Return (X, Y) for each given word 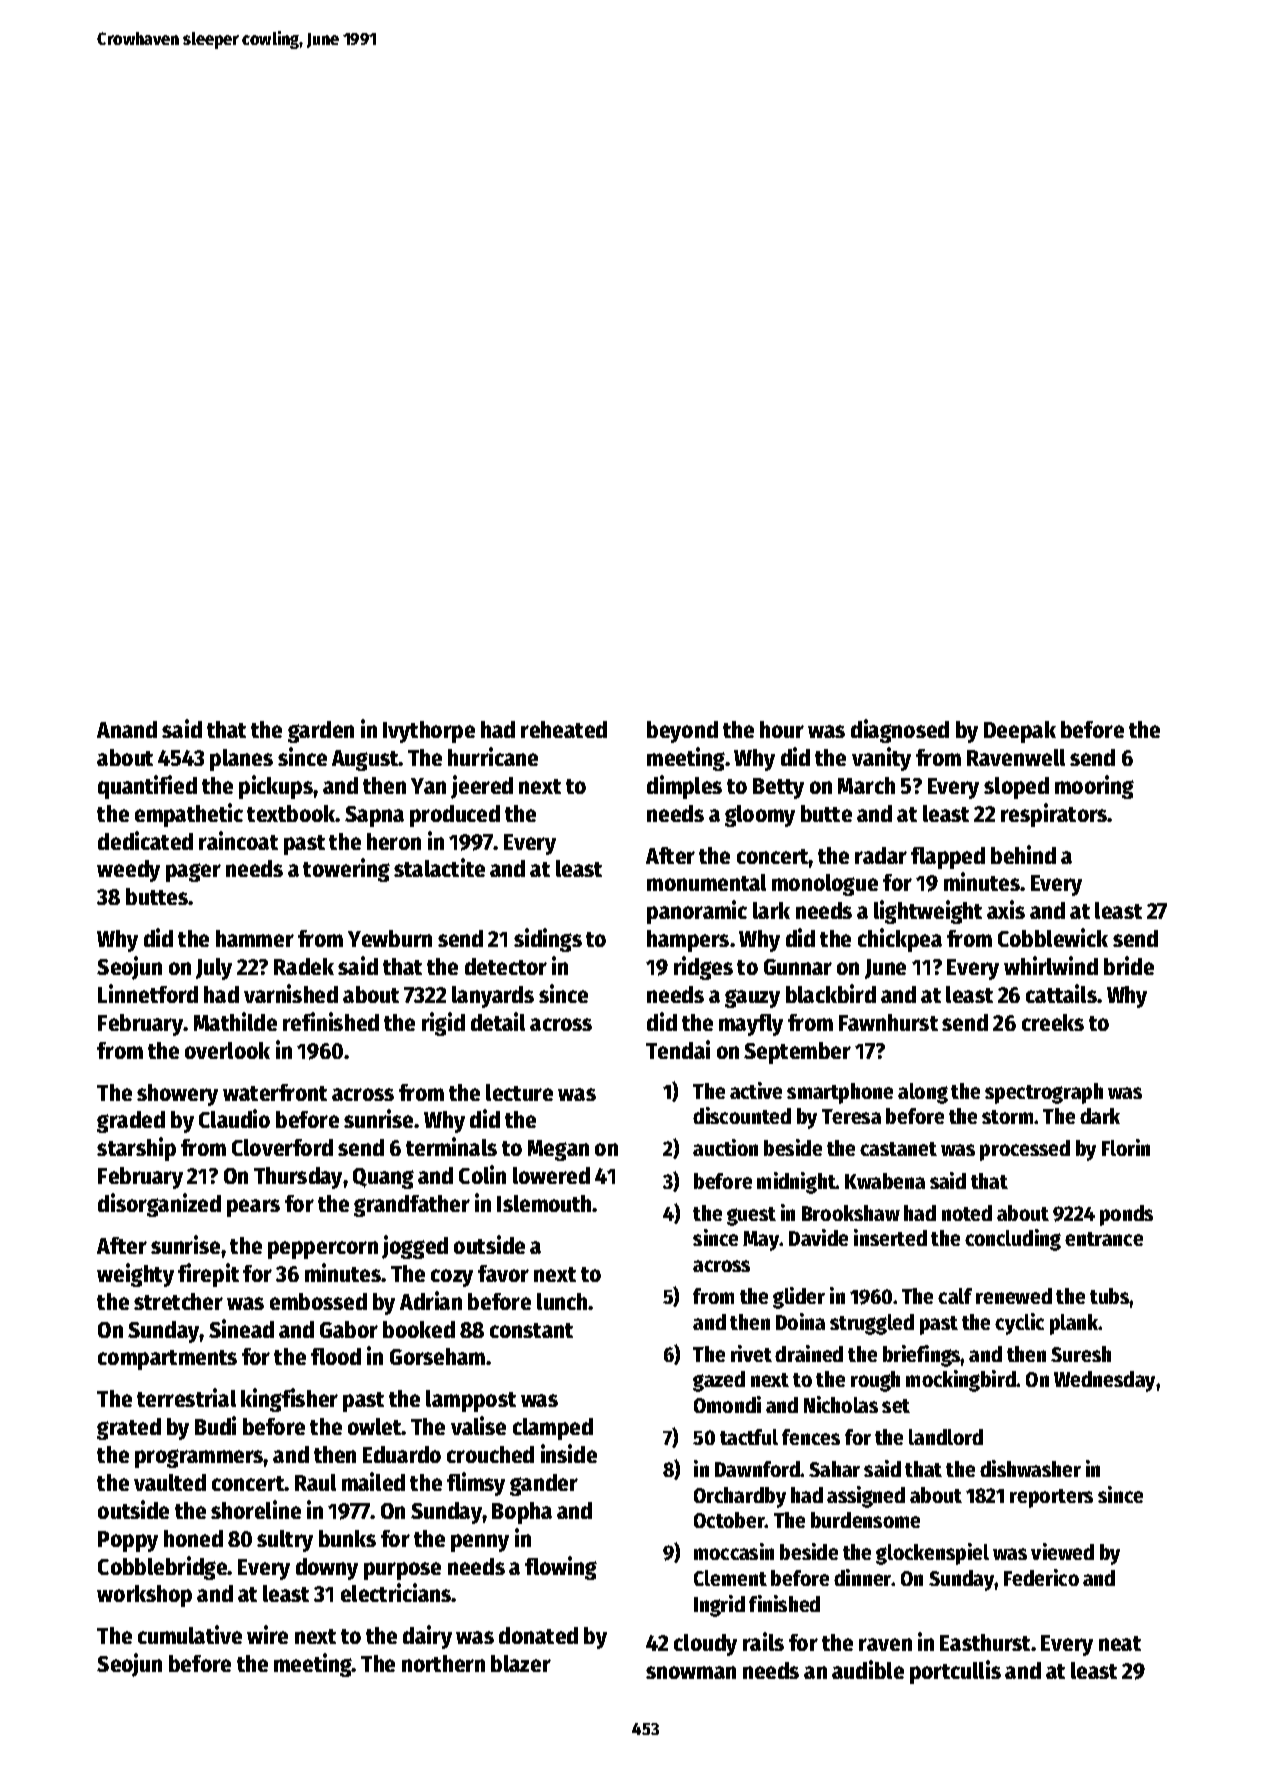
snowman (691, 1672)
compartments (167, 1360)
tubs (1110, 1296)
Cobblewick (1053, 937)
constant (531, 1330)
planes (241, 760)
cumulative (190, 1634)
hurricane (493, 756)
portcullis (955, 1672)
